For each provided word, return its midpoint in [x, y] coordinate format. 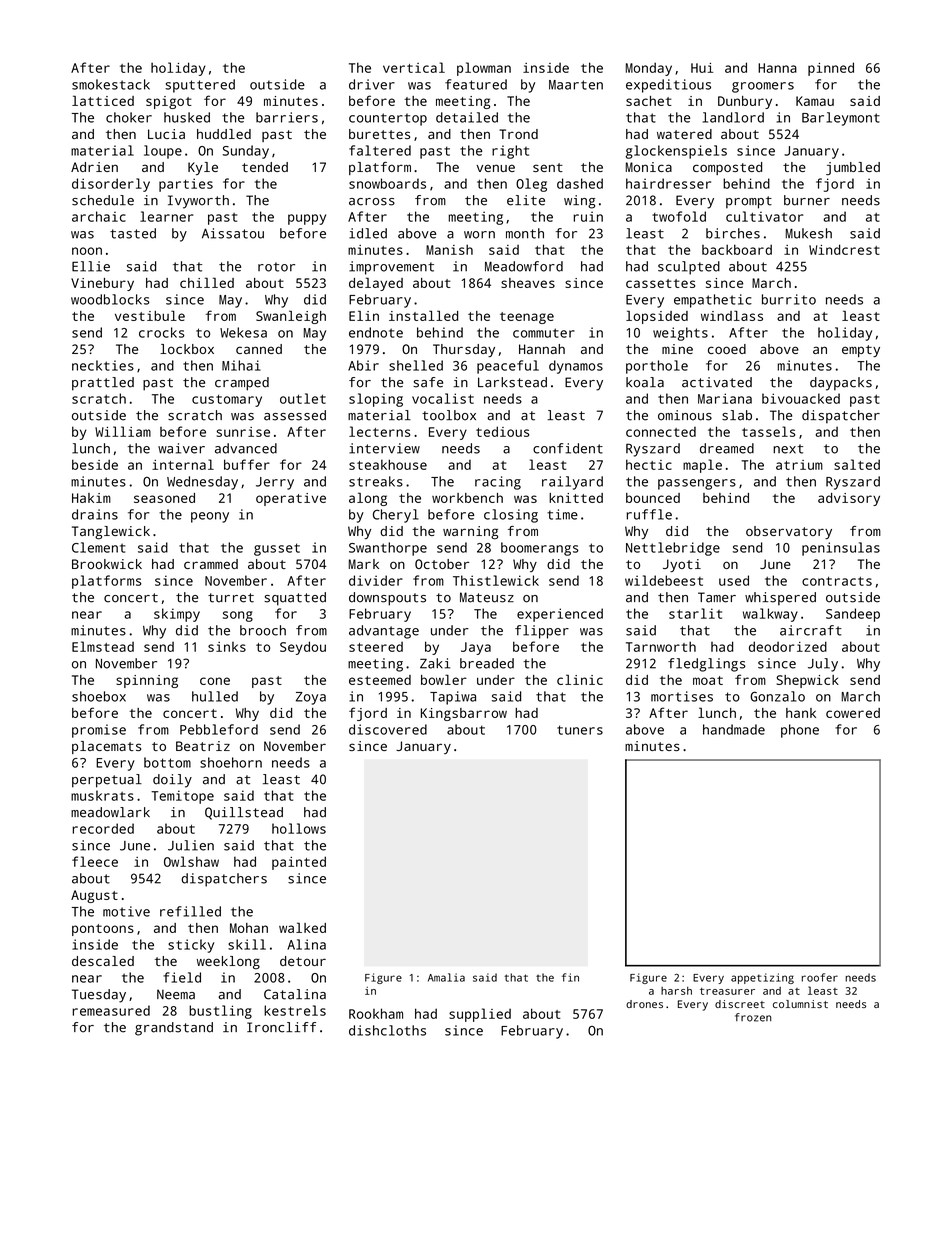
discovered [388, 729]
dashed [580, 183]
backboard [737, 249]
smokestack [111, 84]
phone [800, 731]
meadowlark [110, 812]
